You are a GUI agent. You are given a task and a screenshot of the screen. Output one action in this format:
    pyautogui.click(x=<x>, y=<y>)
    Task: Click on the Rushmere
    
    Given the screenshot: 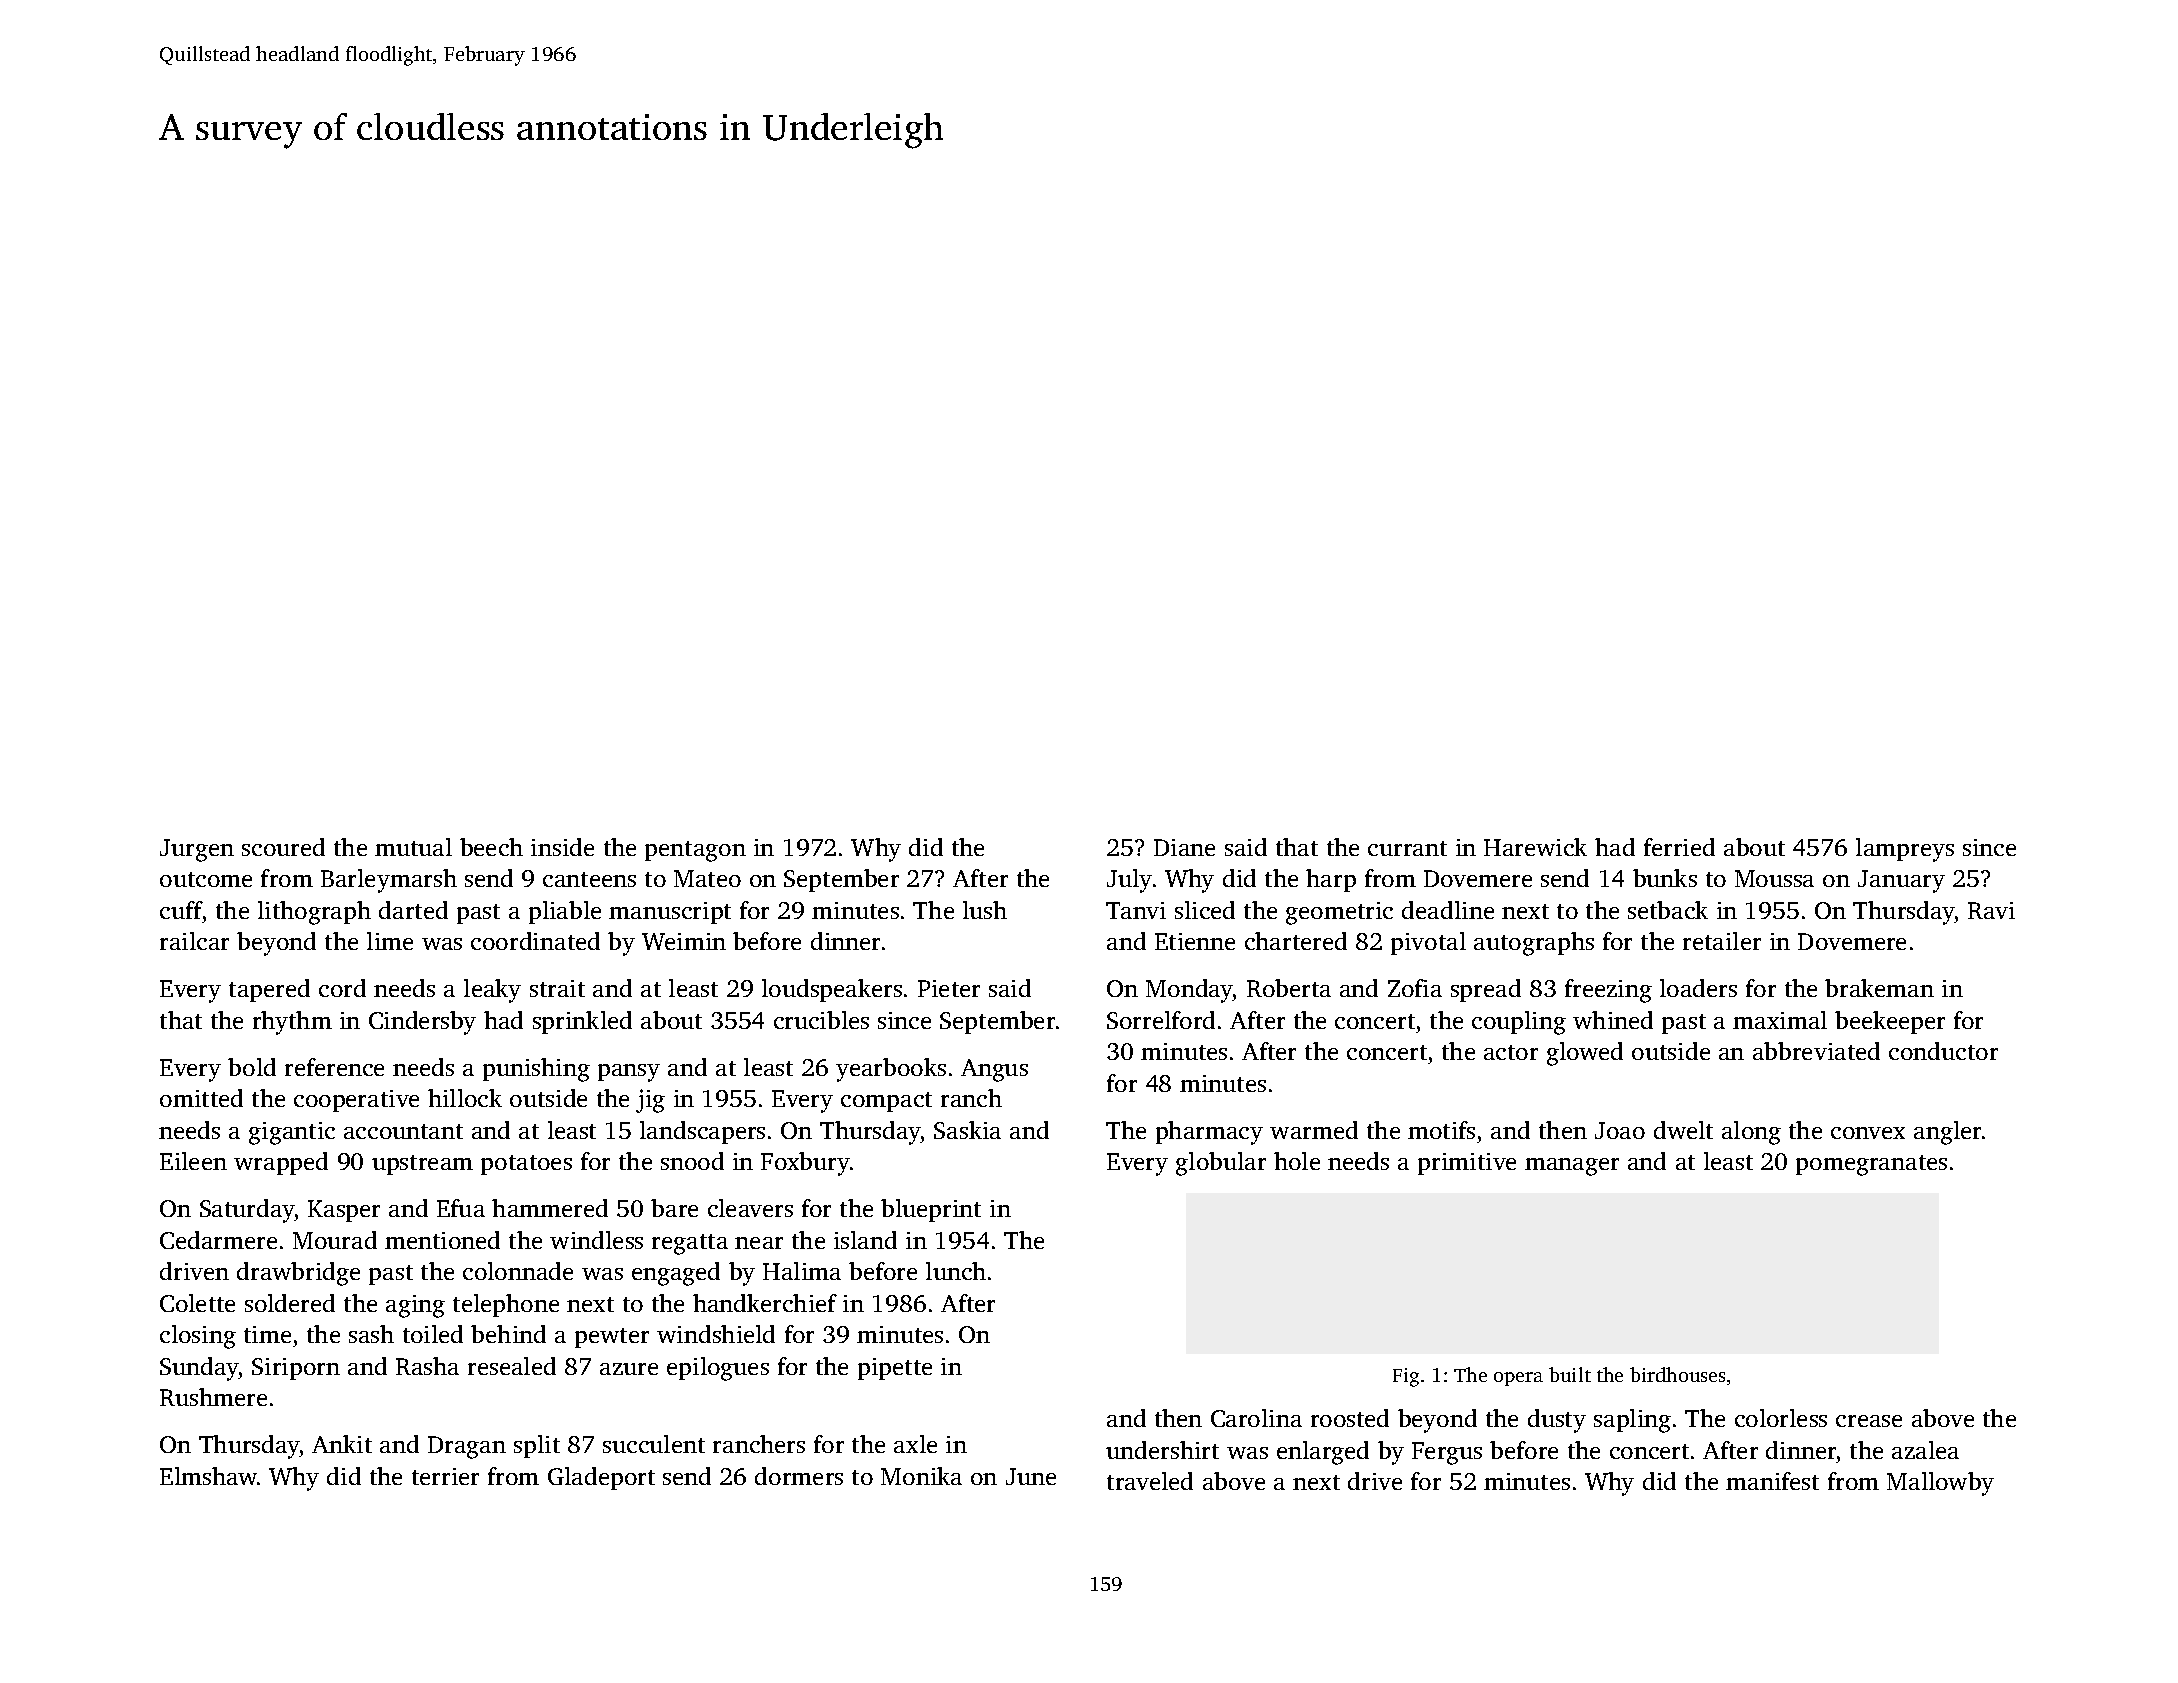 What is the action you would take?
    pyautogui.click(x=213, y=1397)
